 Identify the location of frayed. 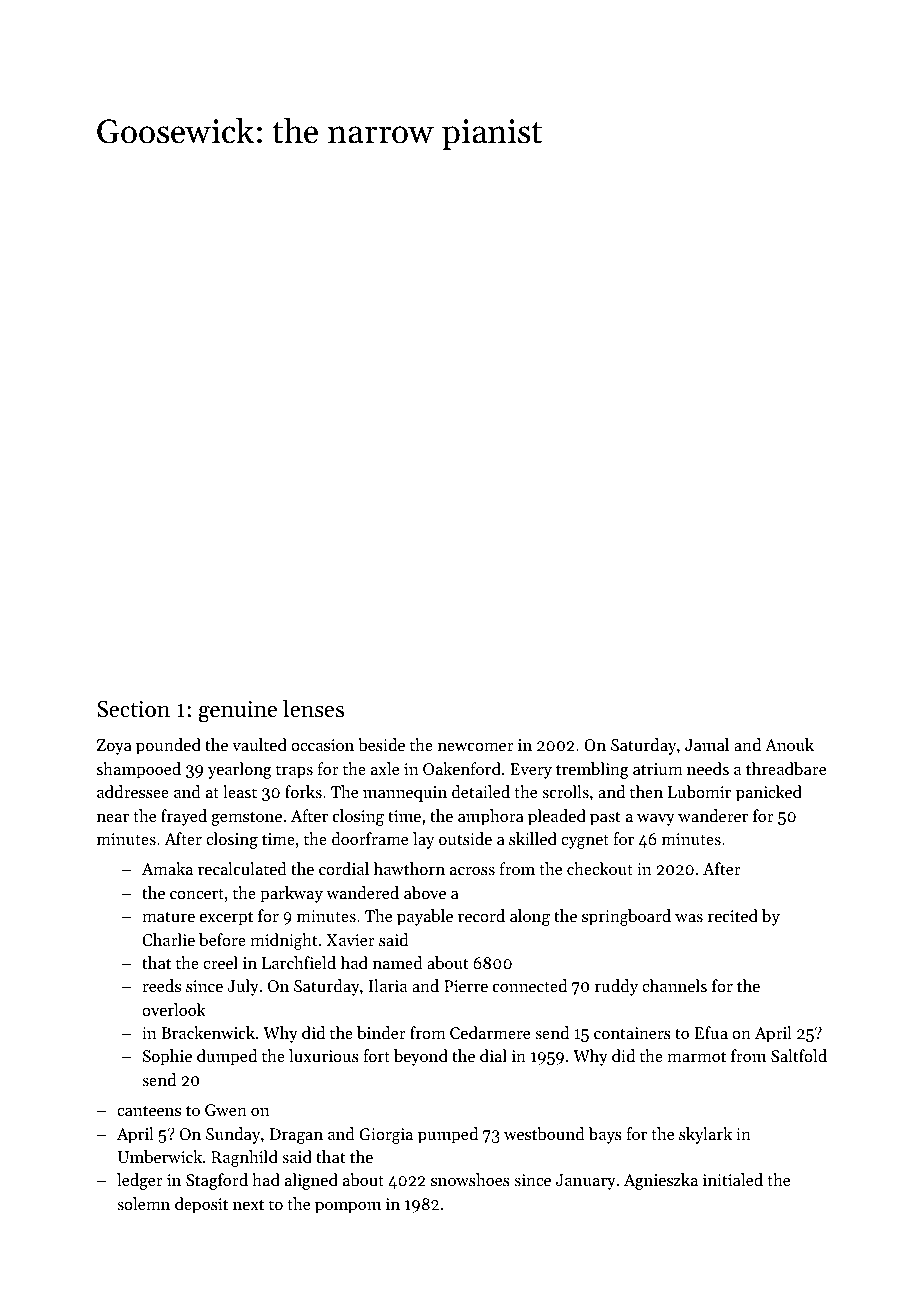
(184, 817).
